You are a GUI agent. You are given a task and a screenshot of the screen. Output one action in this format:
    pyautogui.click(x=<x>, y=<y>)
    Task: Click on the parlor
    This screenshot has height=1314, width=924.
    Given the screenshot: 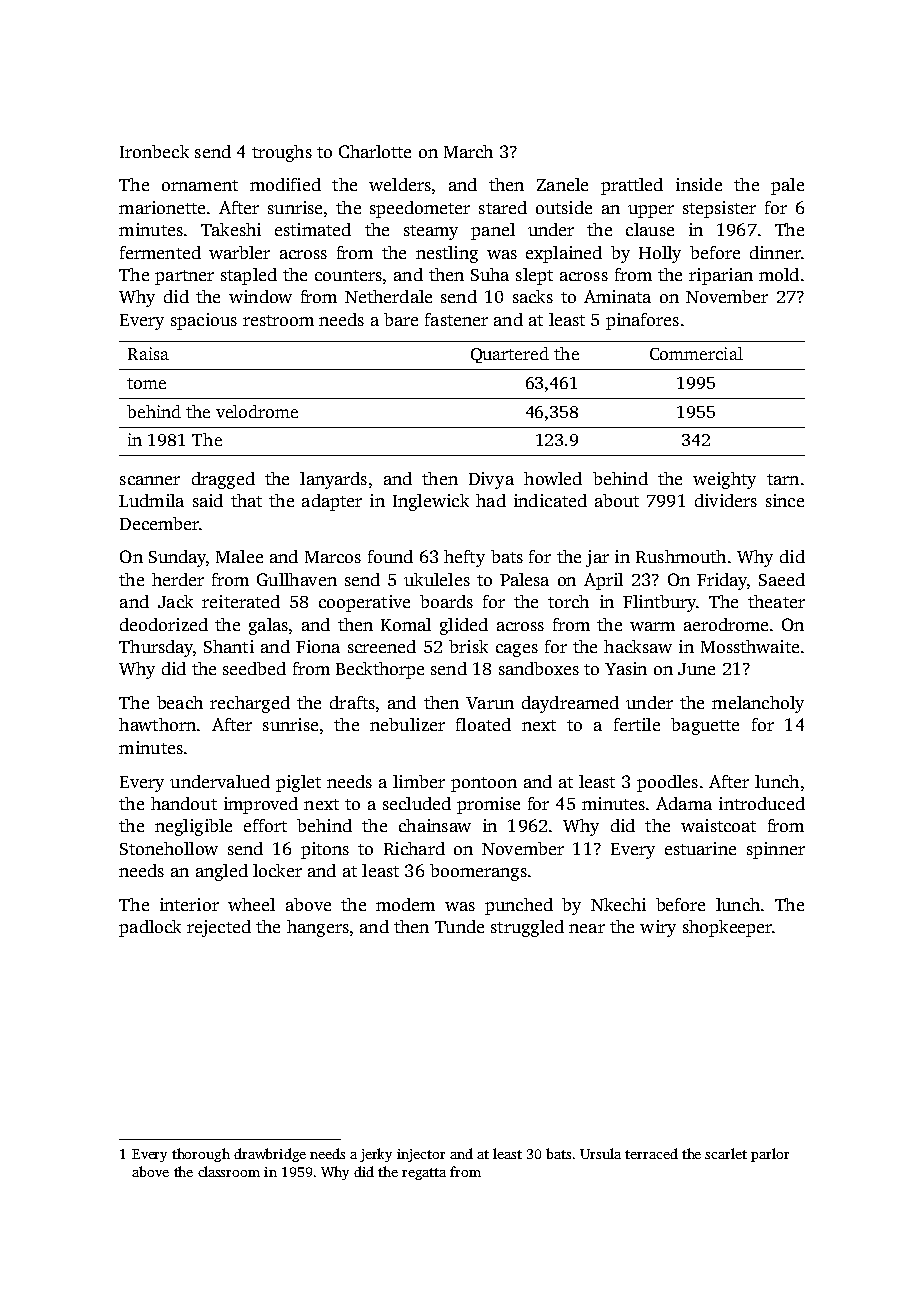 What is the action you would take?
    pyautogui.click(x=770, y=1155)
